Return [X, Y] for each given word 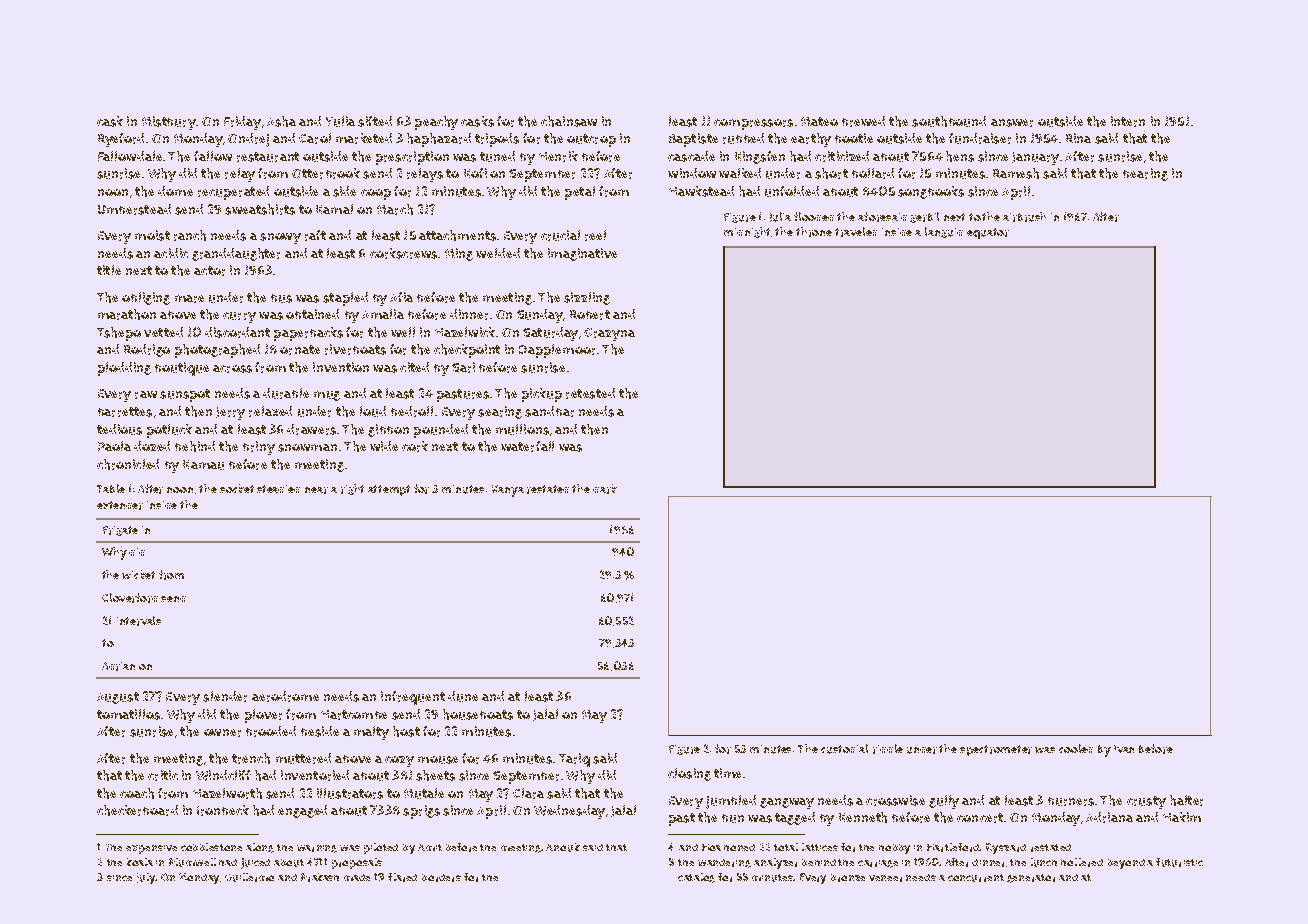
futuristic [1179, 862]
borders [441, 878]
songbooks [931, 192]
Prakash [320, 877]
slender [225, 696]
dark [605, 489]
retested [590, 393]
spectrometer [996, 750]
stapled [345, 299]
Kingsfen [760, 157]
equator [988, 233]
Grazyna [609, 334]
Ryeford [121, 140]
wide [384, 446]
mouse [438, 760]
